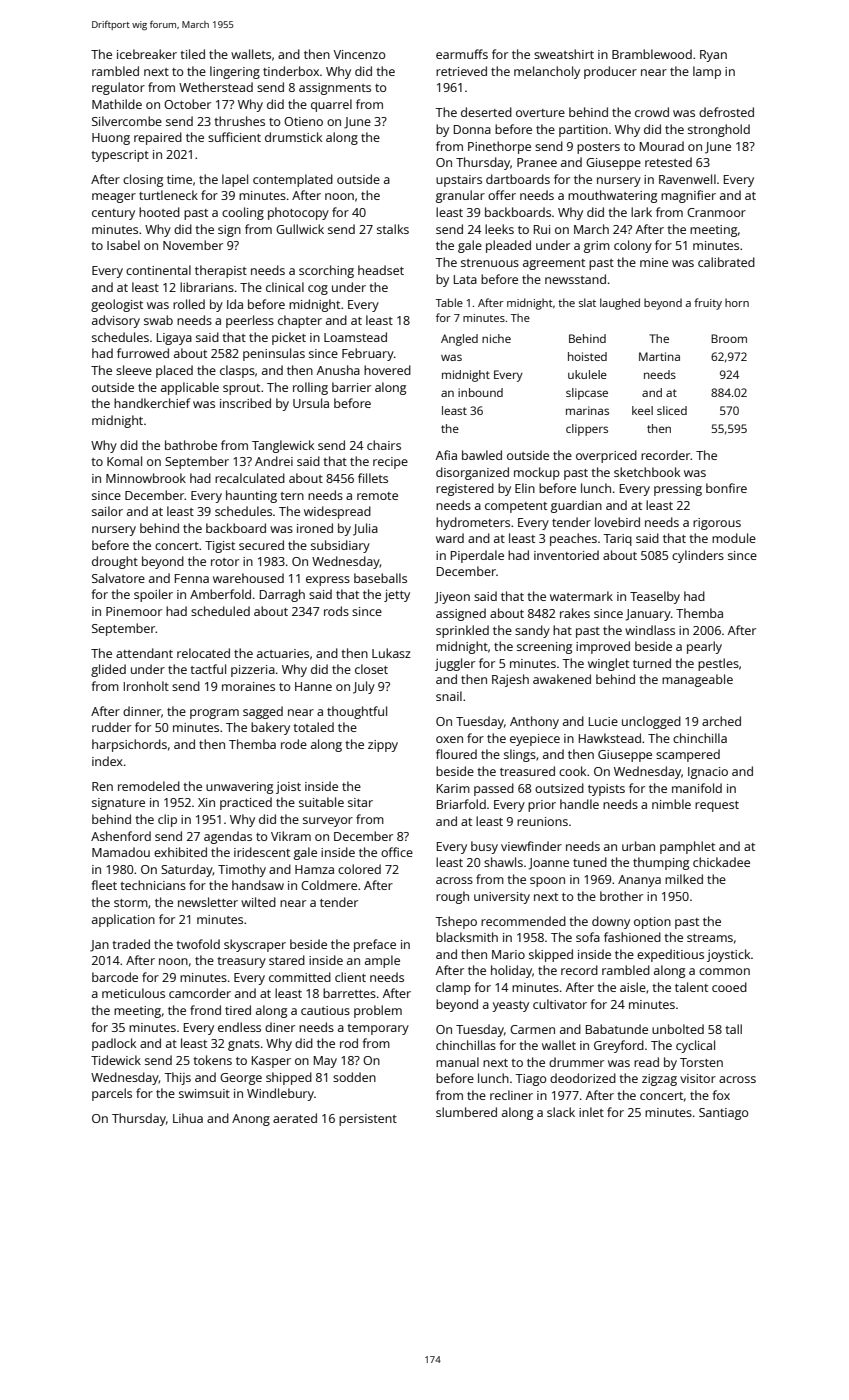 This screenshot has height=1400, width=849. What do you see at coordinates (123, 245) in the screenshot?
I see `Isabel` at bounding box center [123, 245].
